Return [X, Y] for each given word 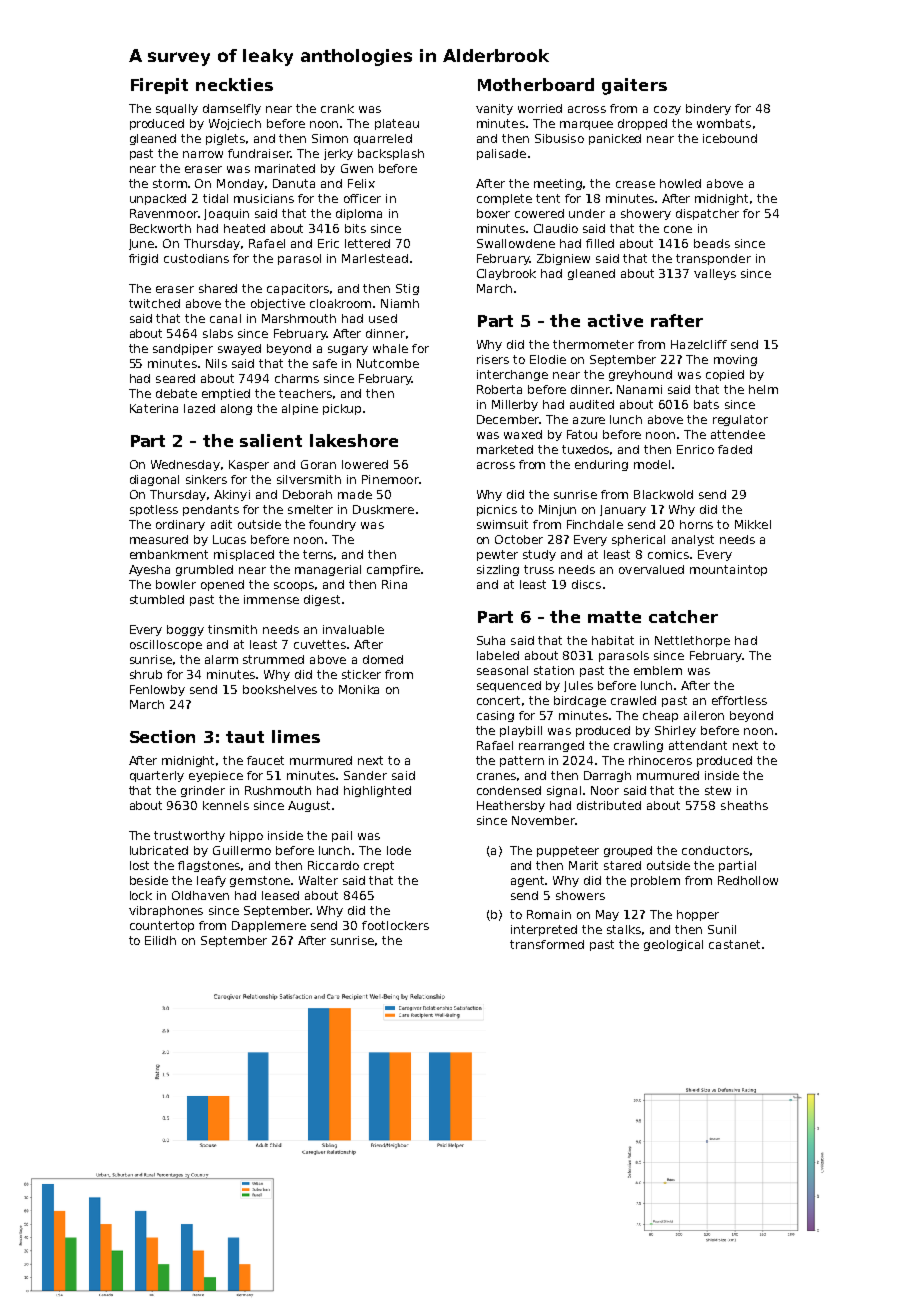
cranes [496, 776]
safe [325, 363]
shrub [146, 674]
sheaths [744, 805]
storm [170, 183]
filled [600, 243]
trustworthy [189, 836]
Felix [361, 183]
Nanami [639, 389]
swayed [239, 349]
